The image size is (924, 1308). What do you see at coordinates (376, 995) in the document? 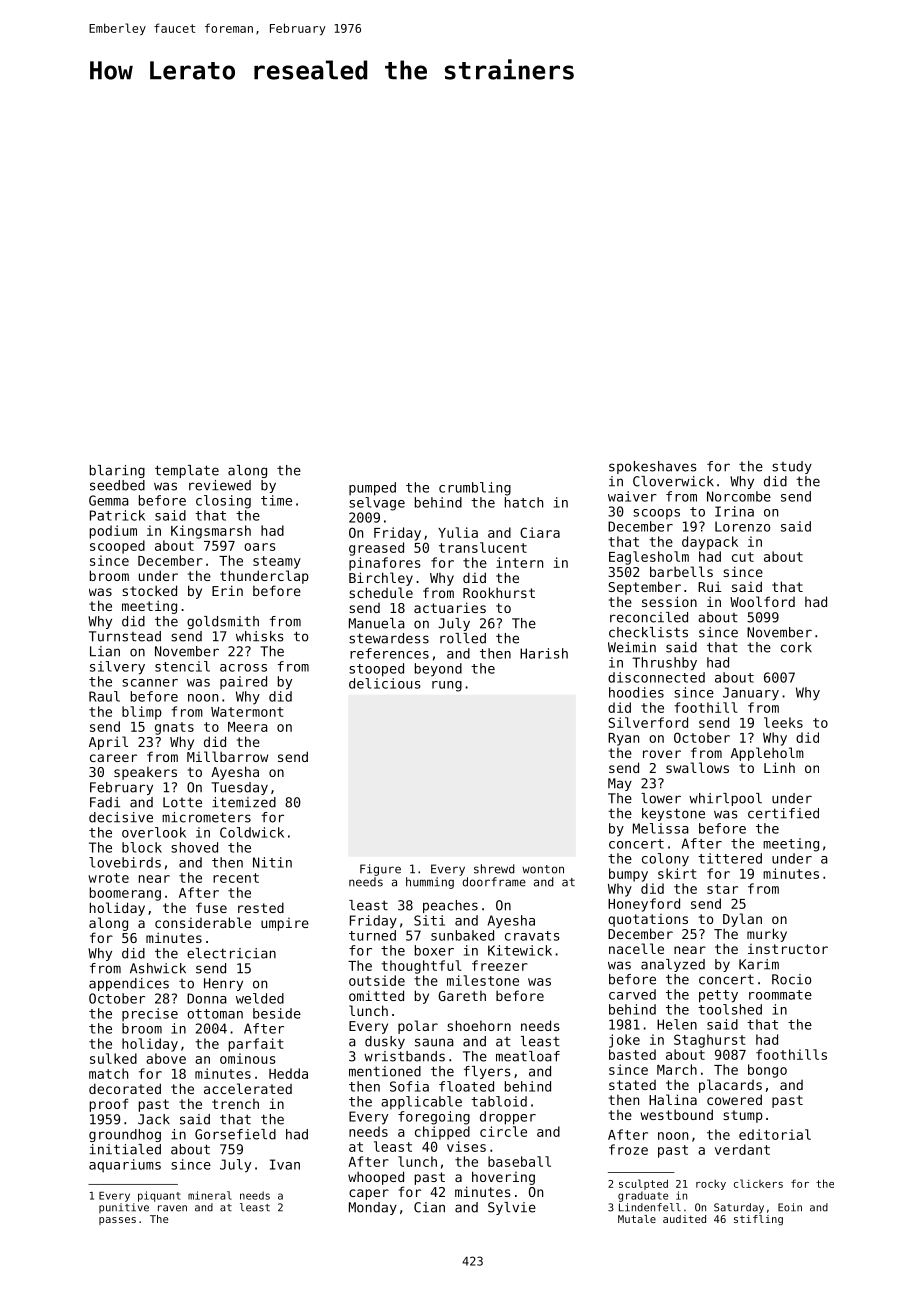
I see `omitted` at bounding box center [376, 995].
